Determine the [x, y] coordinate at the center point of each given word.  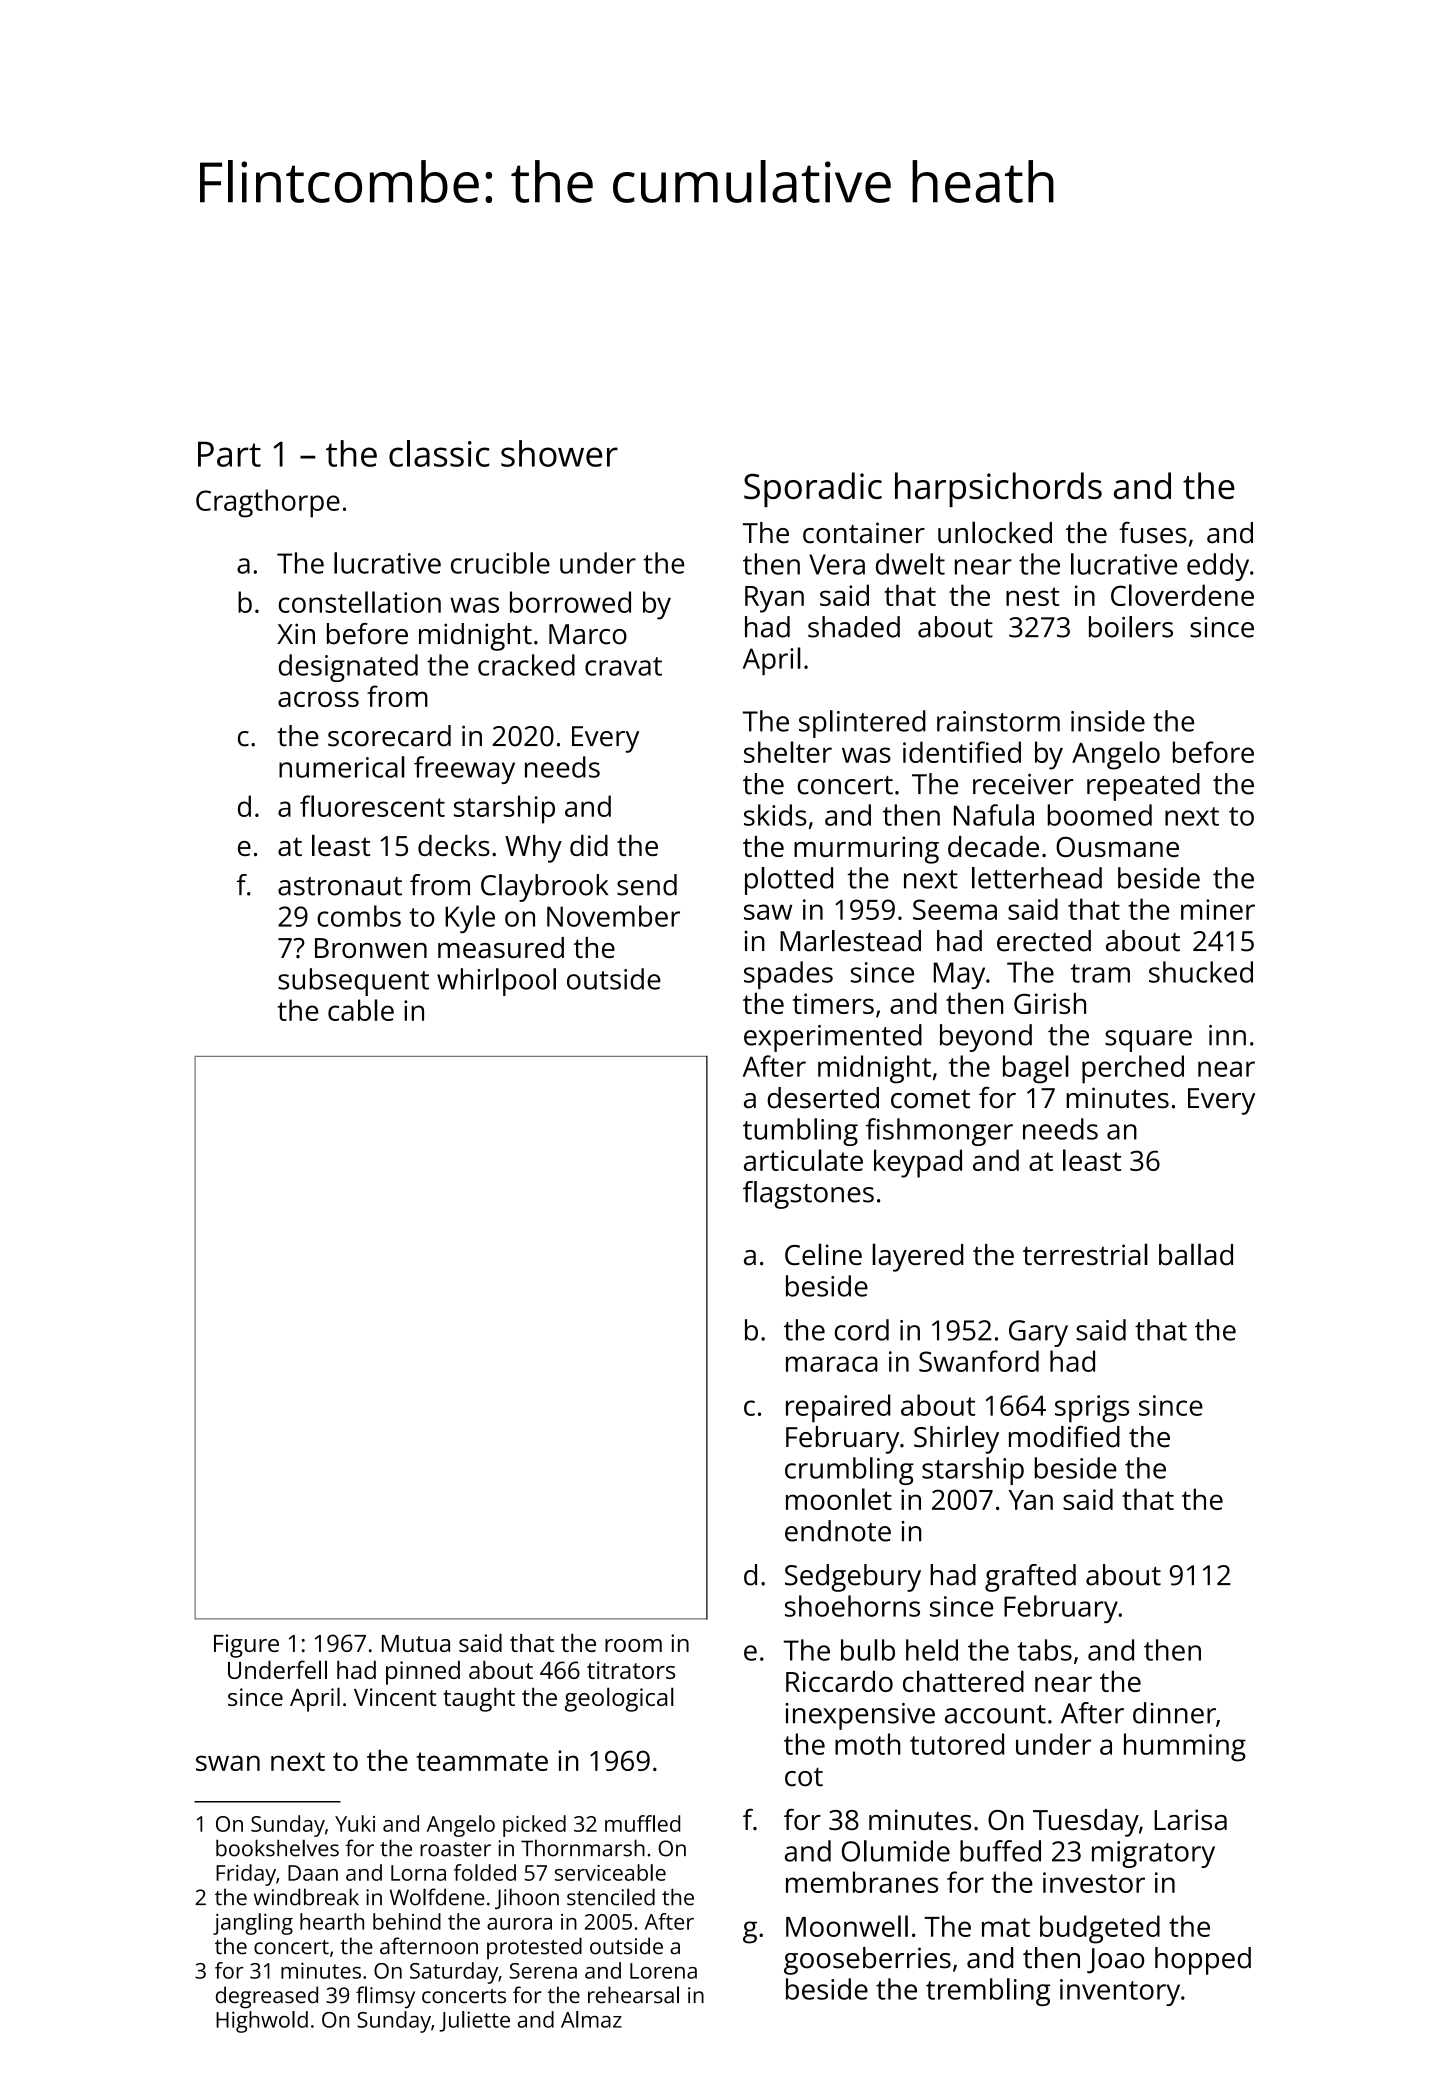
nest [1033, 596]
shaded [854, 627]
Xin [296, 633]
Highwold [262, 2022]
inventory [1120, 1992]
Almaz [591, 2019]
